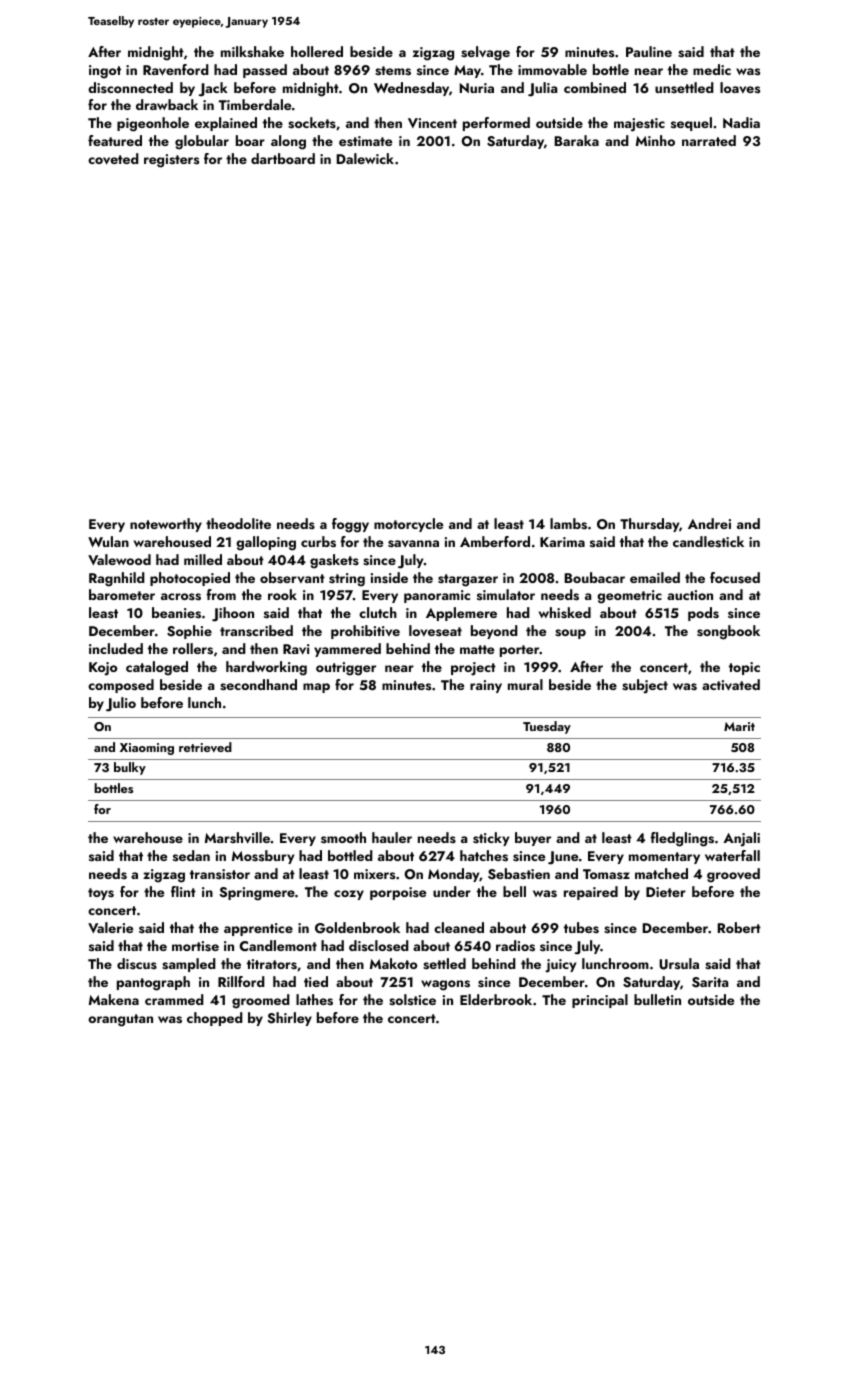  I want to click on selvage, so click(485, 53).
